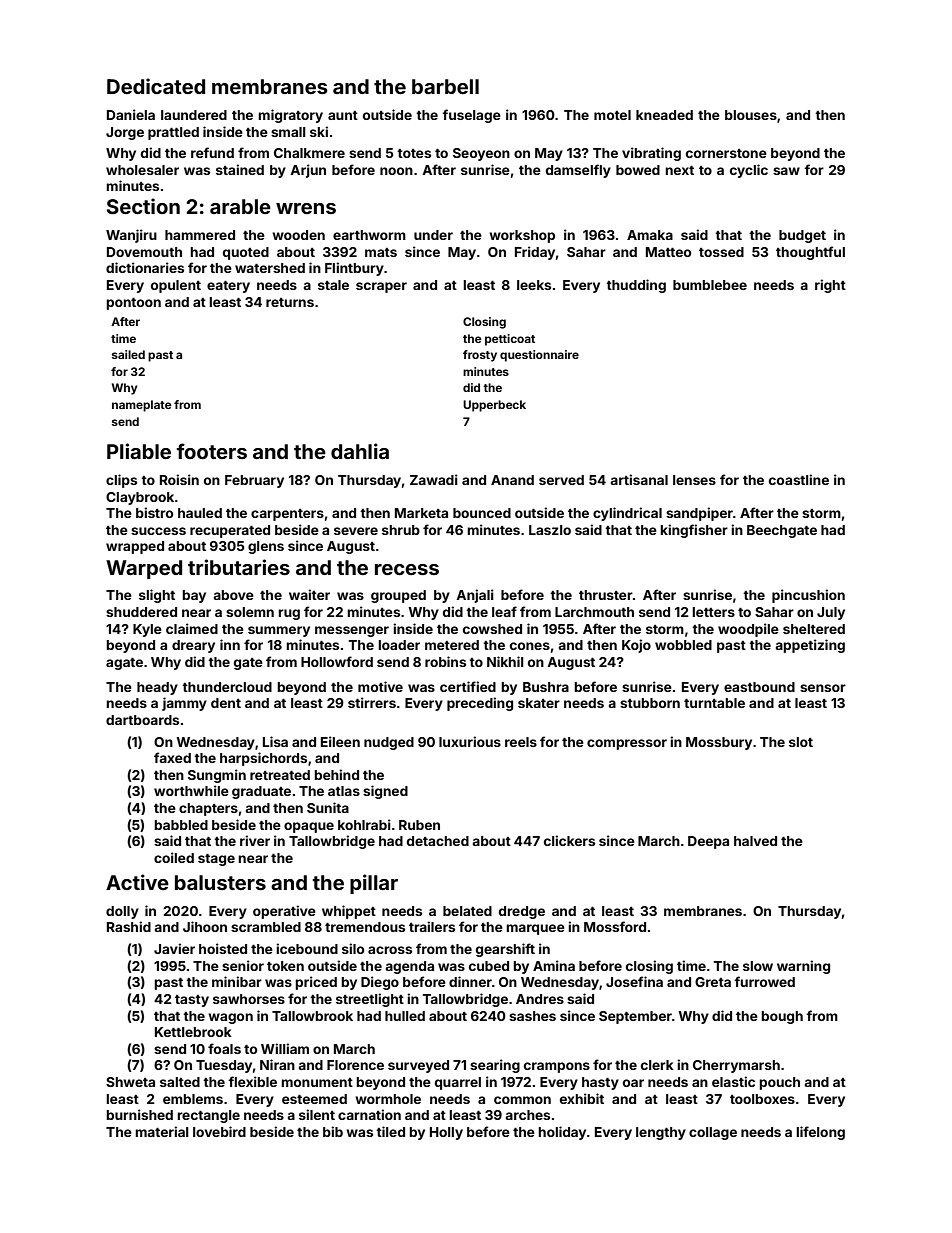 The image size is (952, 1233). Describe the element at coordinates (212, 451) in the page. I see `footers` at that location.
